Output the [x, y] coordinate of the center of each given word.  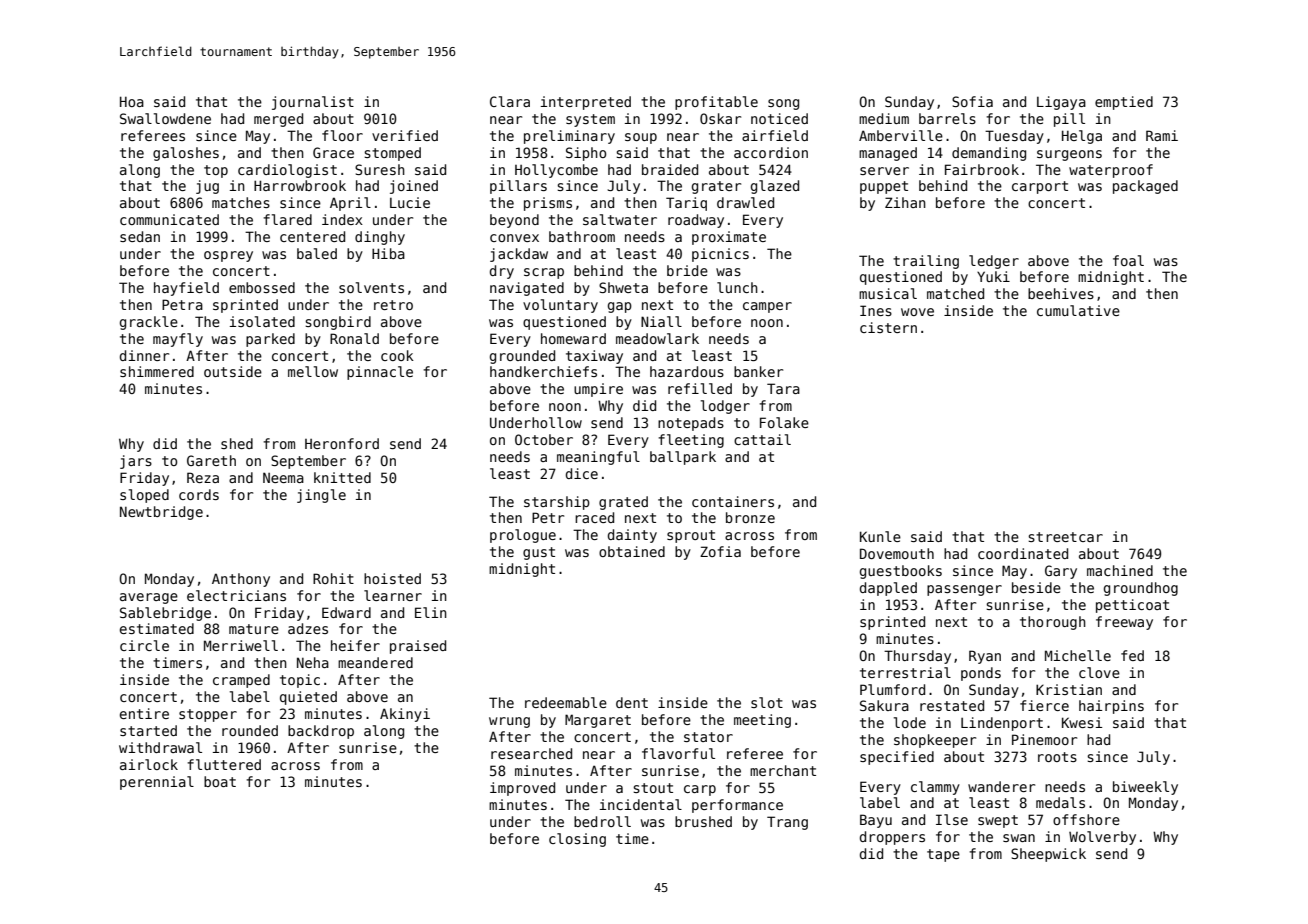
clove [1099, 672]
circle [144, 645]
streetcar [1065, 537]
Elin [431, 612]
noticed [779, 118]
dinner [144, 355]
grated [623, 503]
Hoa [132, 101]
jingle [321, 496]
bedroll [602, 821]
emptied [1124, 103]
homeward [573, 338]
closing [577, 840]
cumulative [1078, 310]
